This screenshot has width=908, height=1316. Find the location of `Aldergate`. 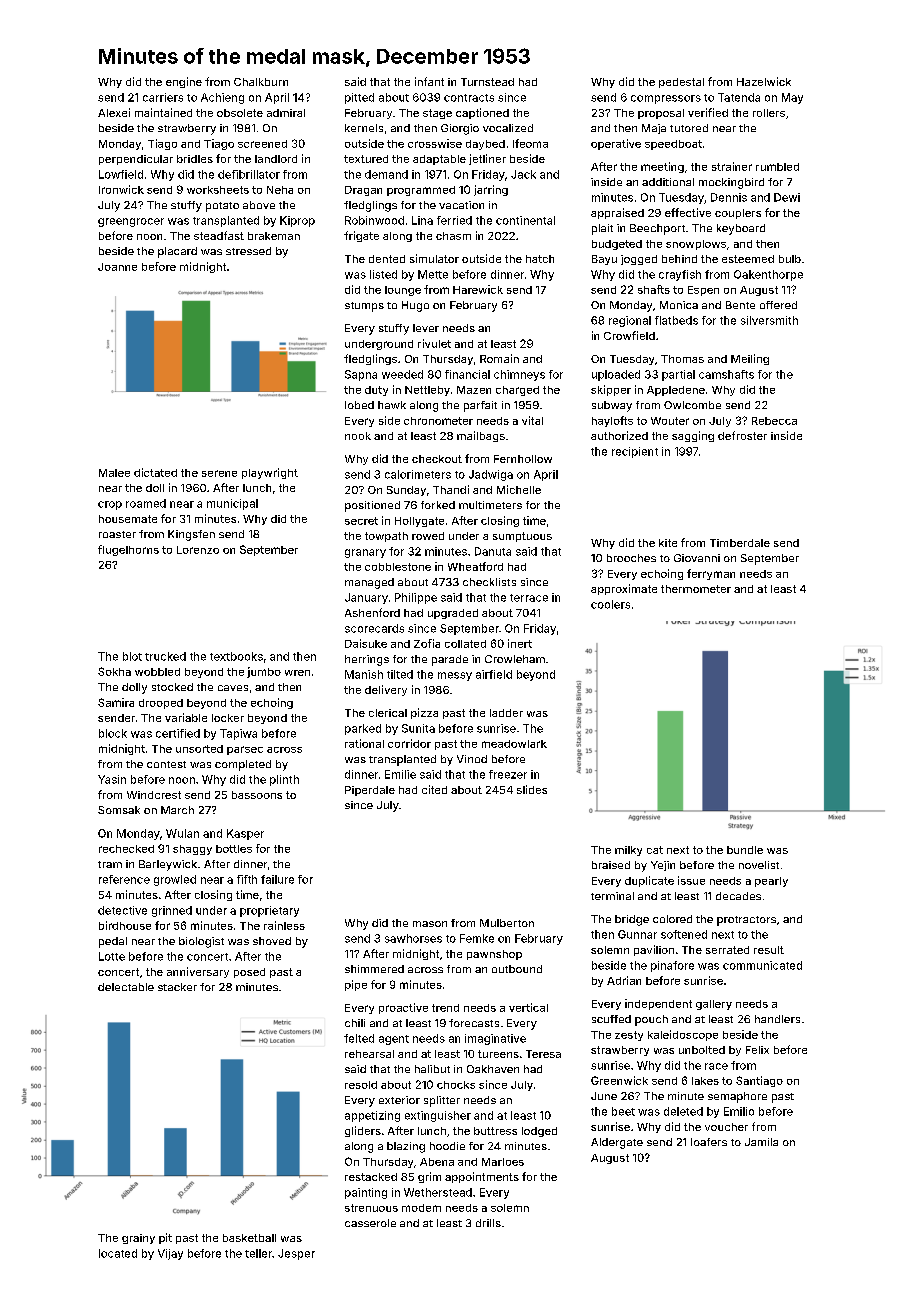

Aldergate is located at coordinates (617, 1143).
